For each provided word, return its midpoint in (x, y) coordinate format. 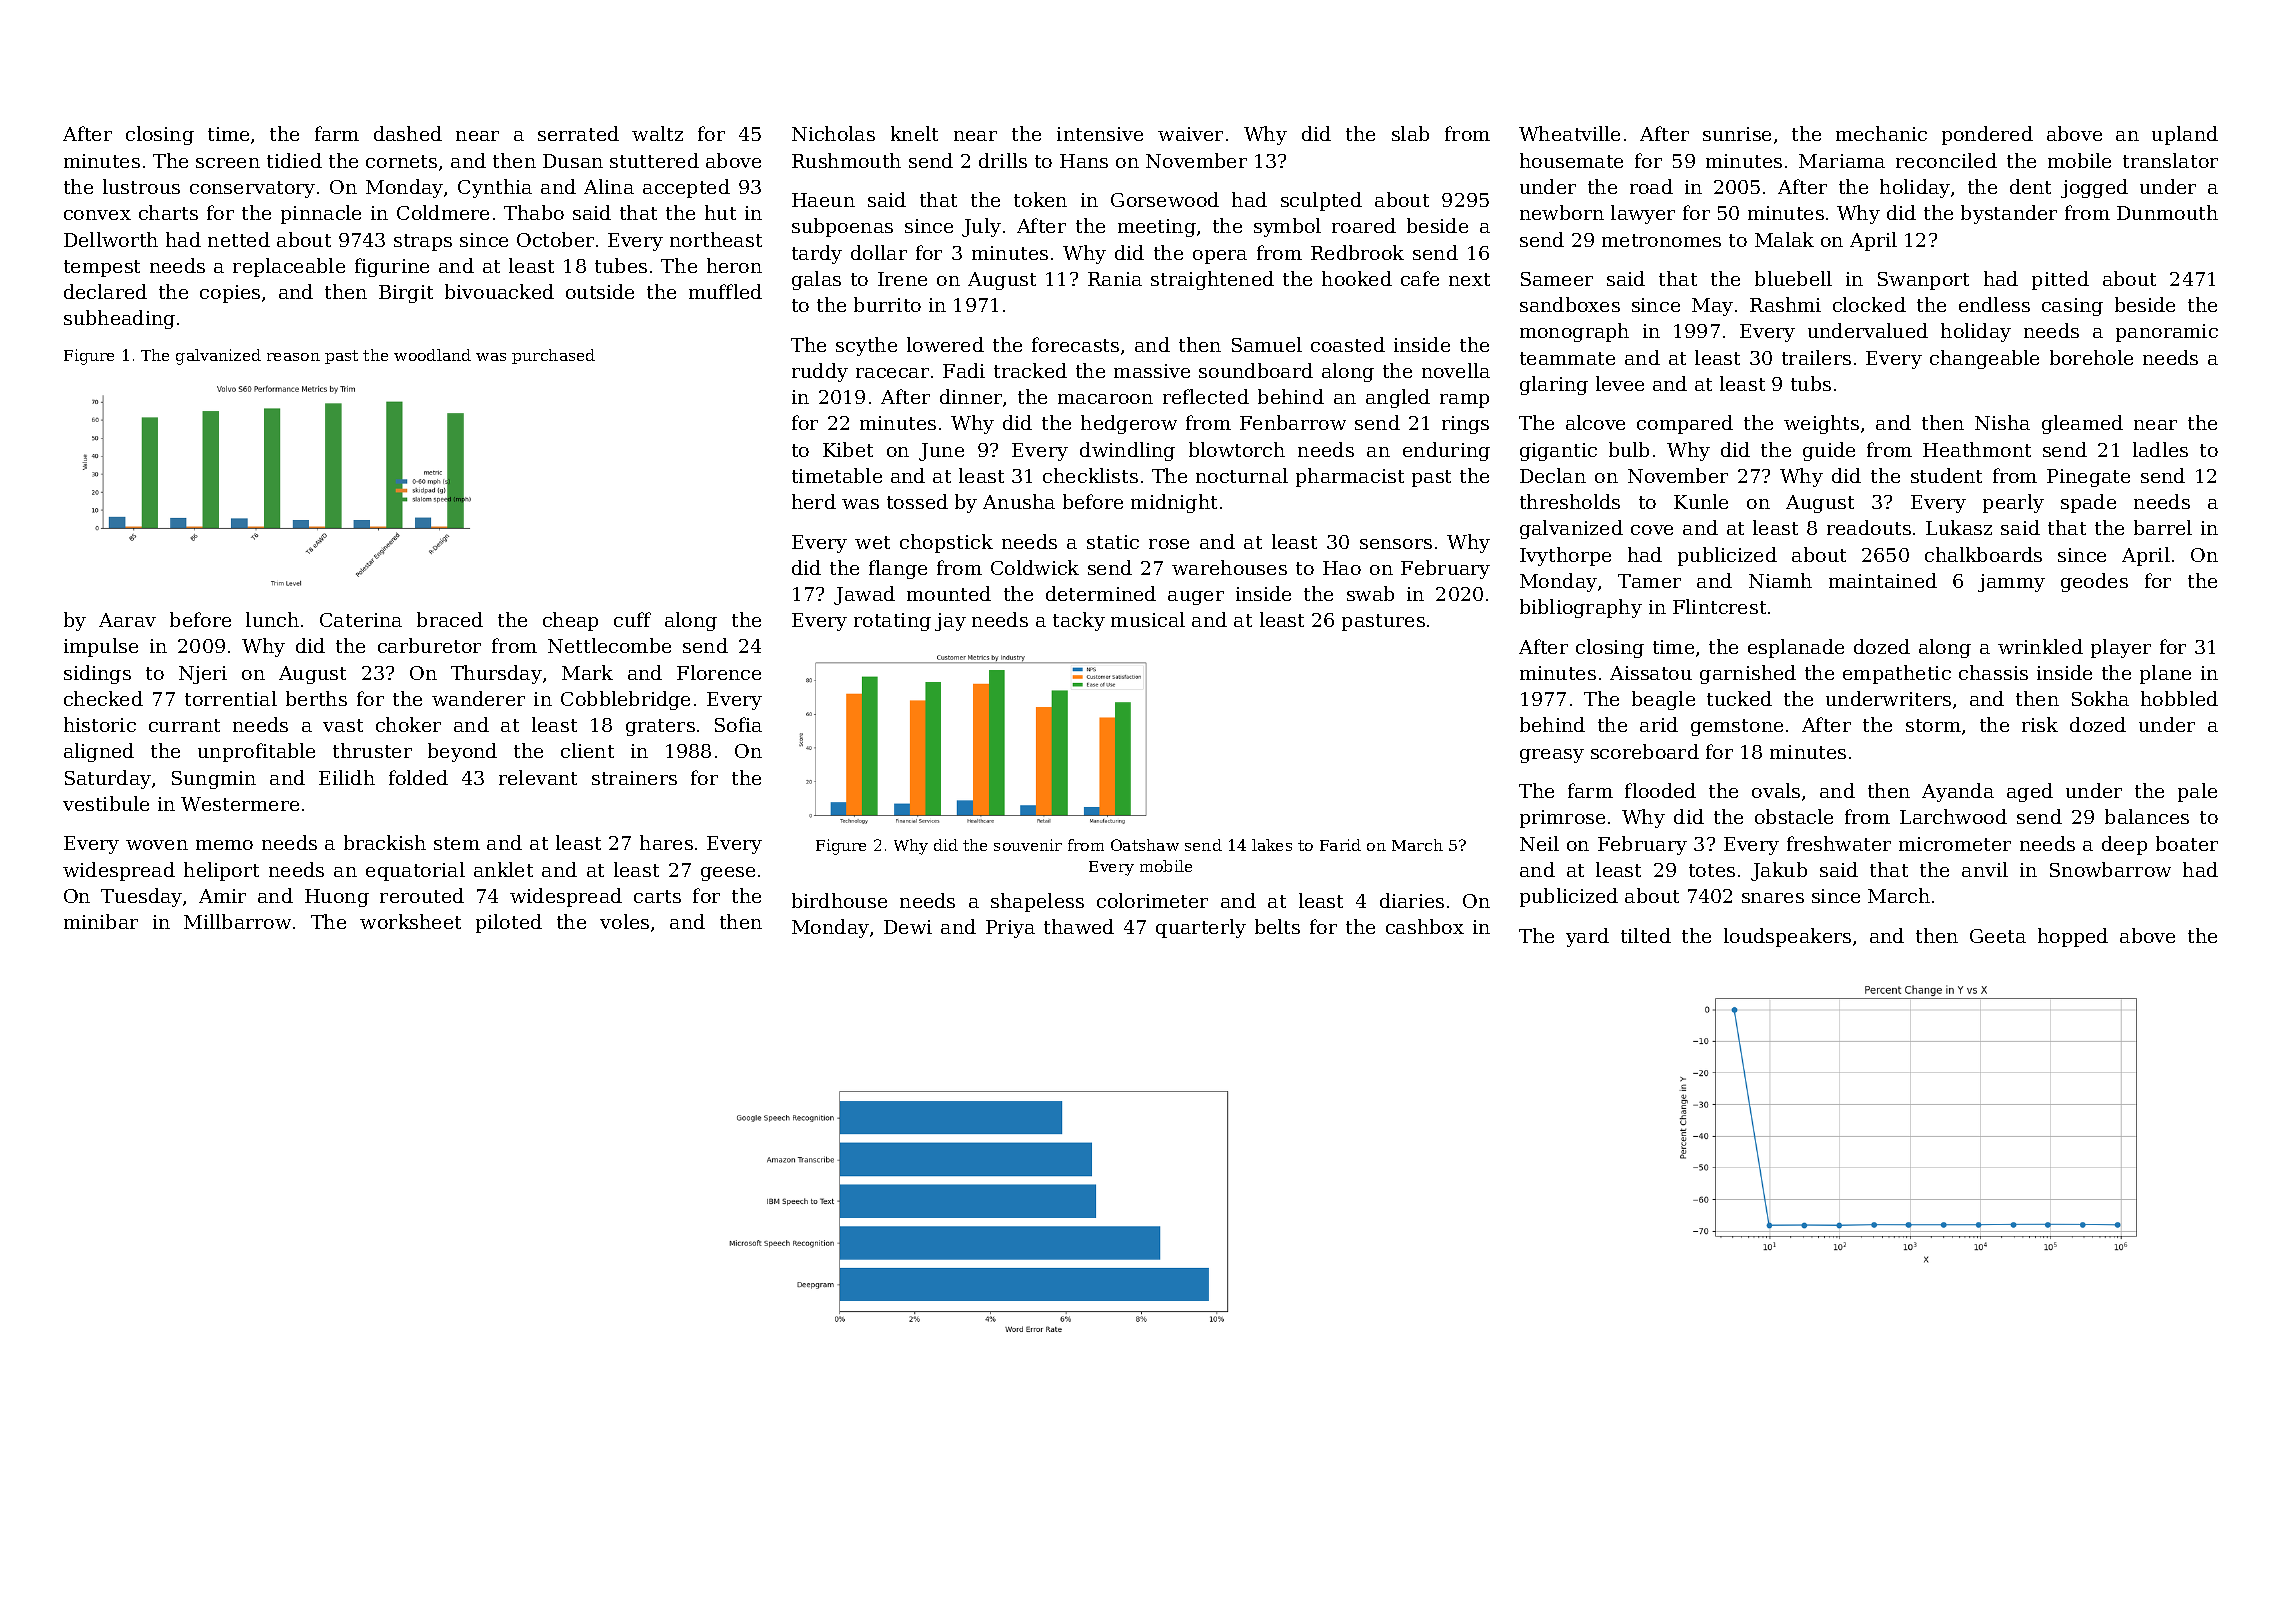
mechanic (1881, 133)
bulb (1629, 449)
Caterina (361, 620)
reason (293, 357)
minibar (101, 921)
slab (1410, 133)
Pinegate (2088, 478)
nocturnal (1242, 475)
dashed (408, 133)
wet (872, 542)
